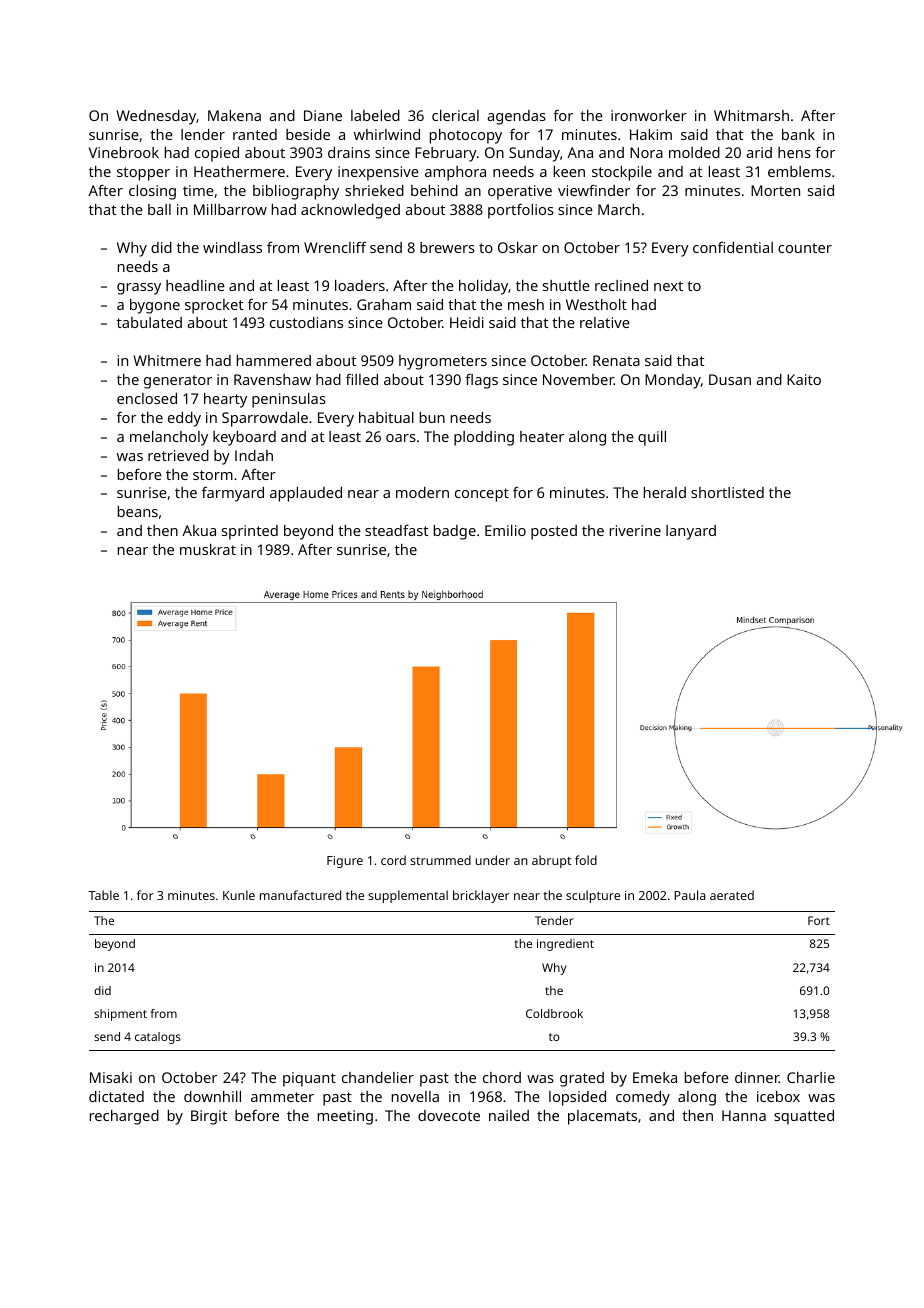 Image resolution: width=924 pixels, height=1308 pixels. What do you see at coordinates (208, 549) in the document?
I see `muskrat` at bounding box center [208, 549].
